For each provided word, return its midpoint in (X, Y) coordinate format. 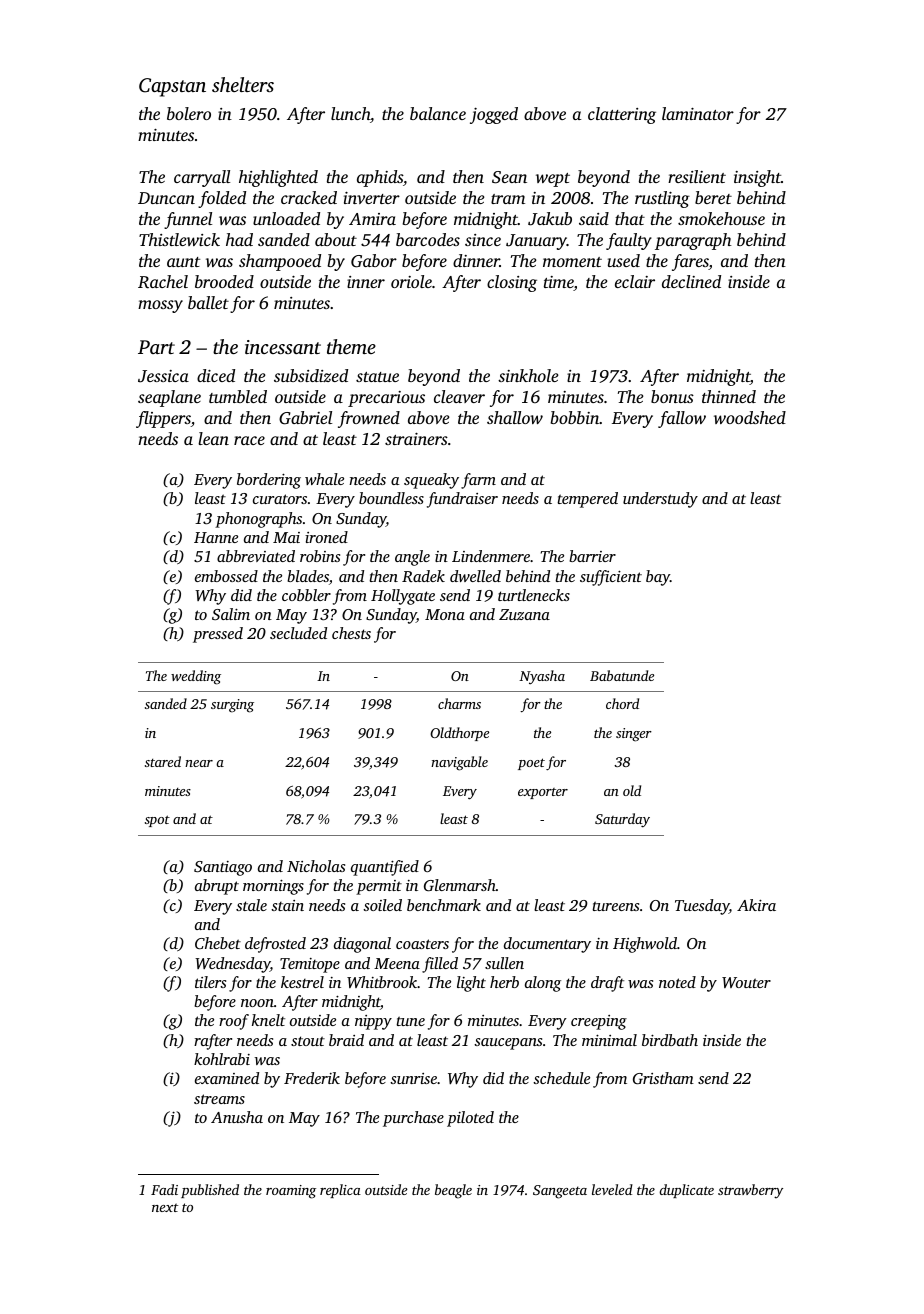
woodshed (750, 417)
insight (757, 178)
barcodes (428, 239)
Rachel (163, 282)
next (165, 1207)
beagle (453, 1191)
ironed (326, 537)
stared (163, 761)
